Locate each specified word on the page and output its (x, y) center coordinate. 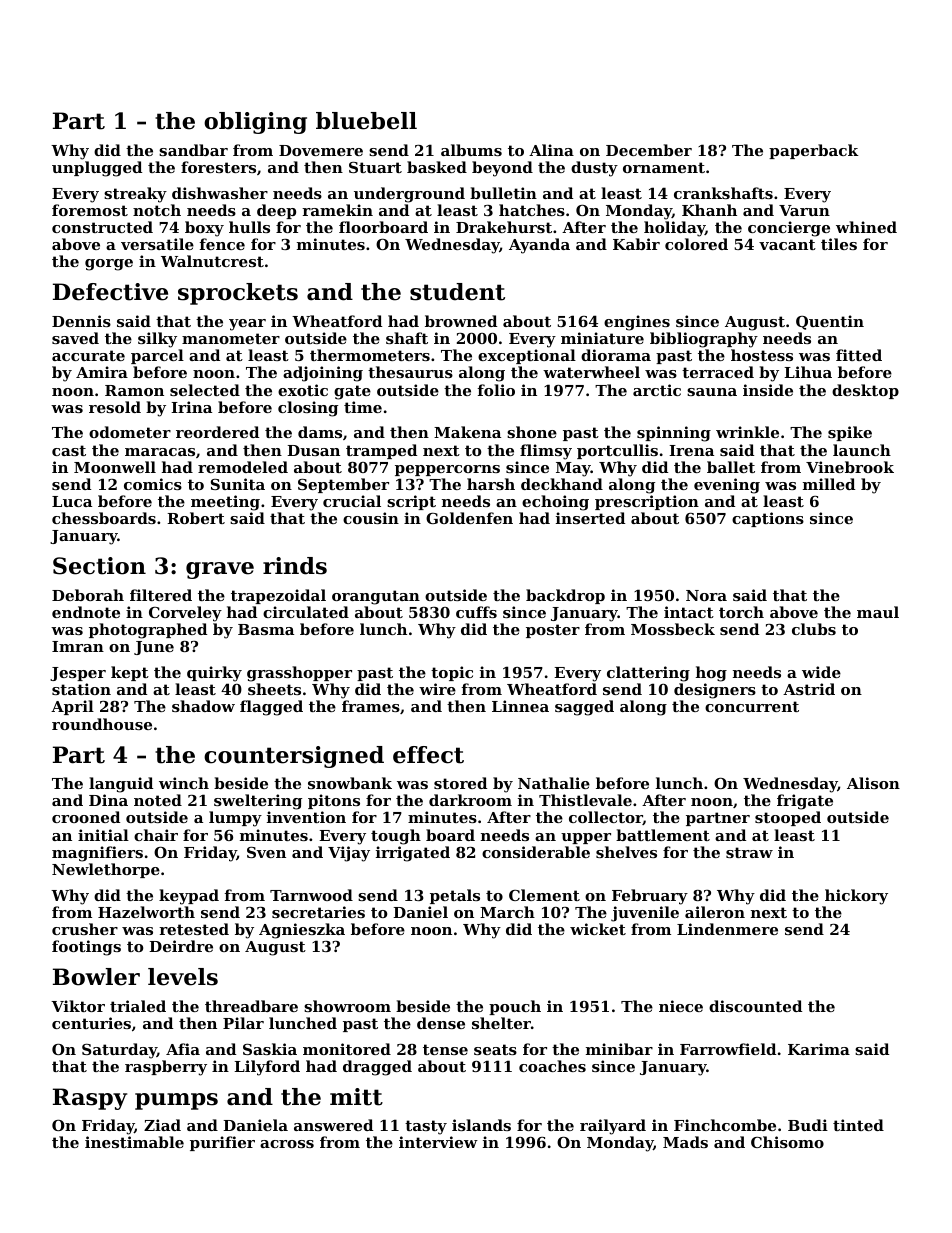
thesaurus (410, 372)
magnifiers (97, 854)
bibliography (704, 340)
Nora (706, 595)
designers (715, 691)
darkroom (470, 800)
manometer (231, 338)
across (287, 1144)
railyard (613, 1127)
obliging (255, 123)
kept (130, 673)
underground (409, 195)
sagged (584, 708)
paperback (814, 151)
